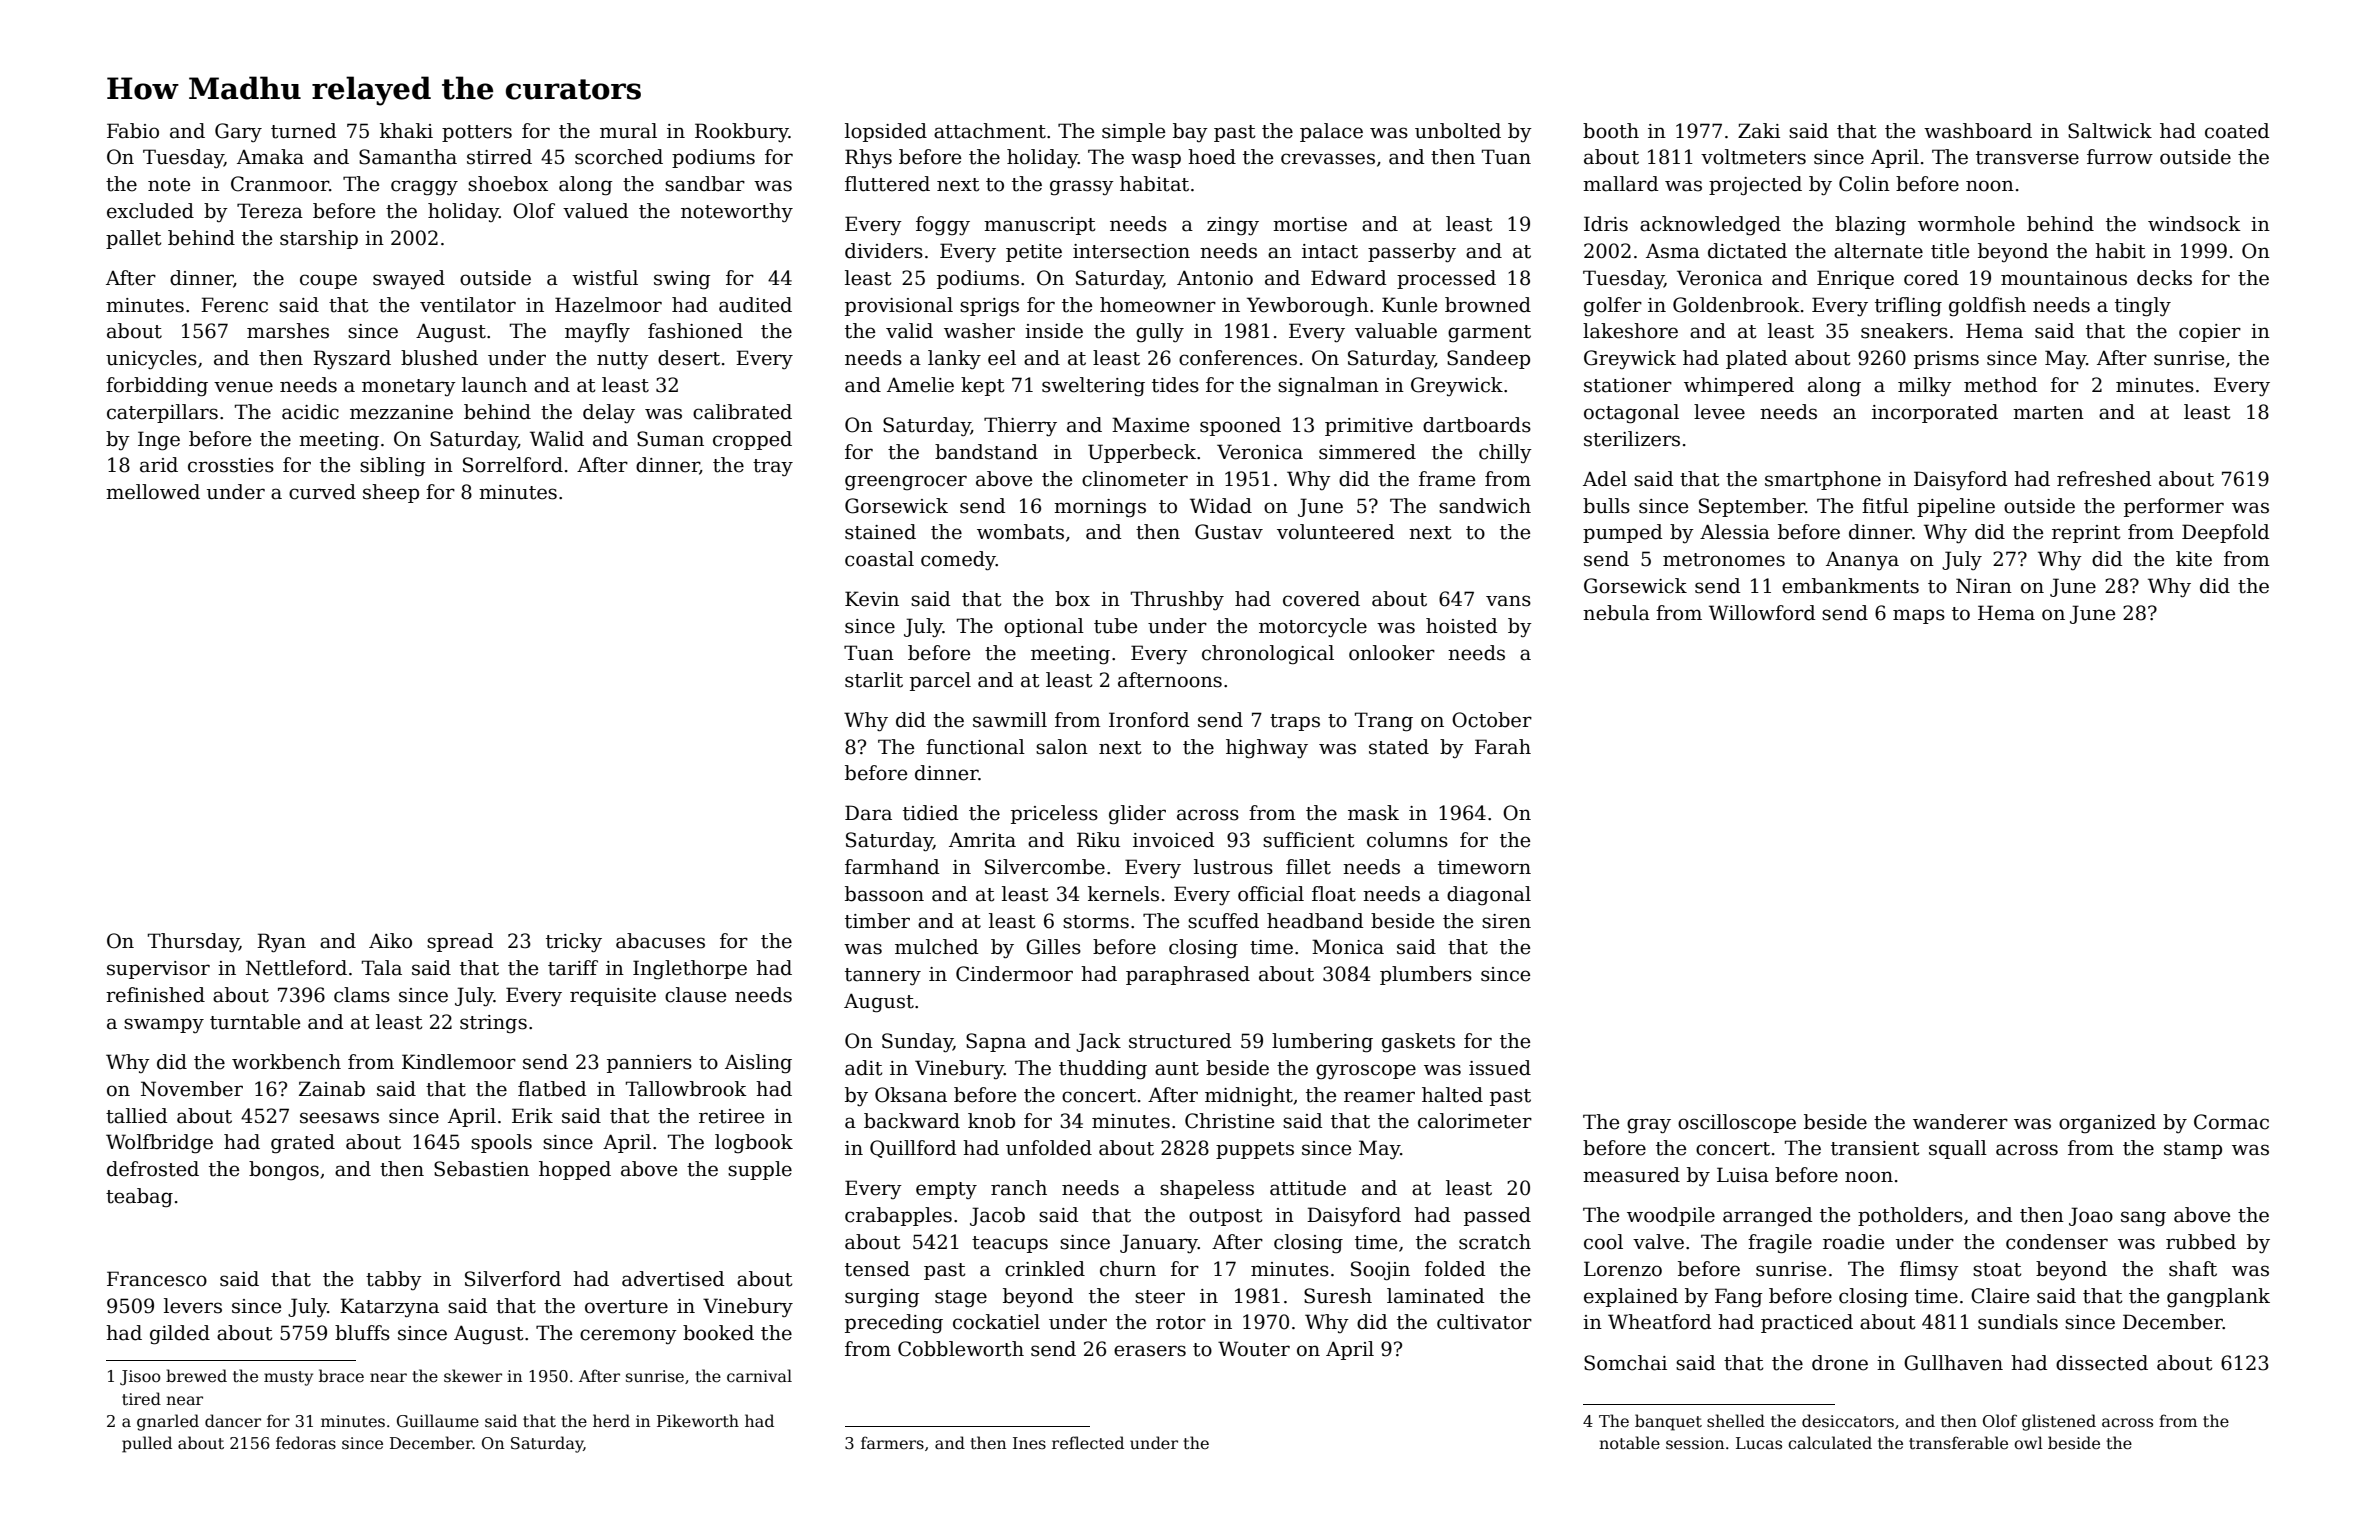 The height and width of the document is (1537, 2376). What do you see at coordinates (1054, 331) in the document?
I see `inside` at bounding box center [1054, 331].
